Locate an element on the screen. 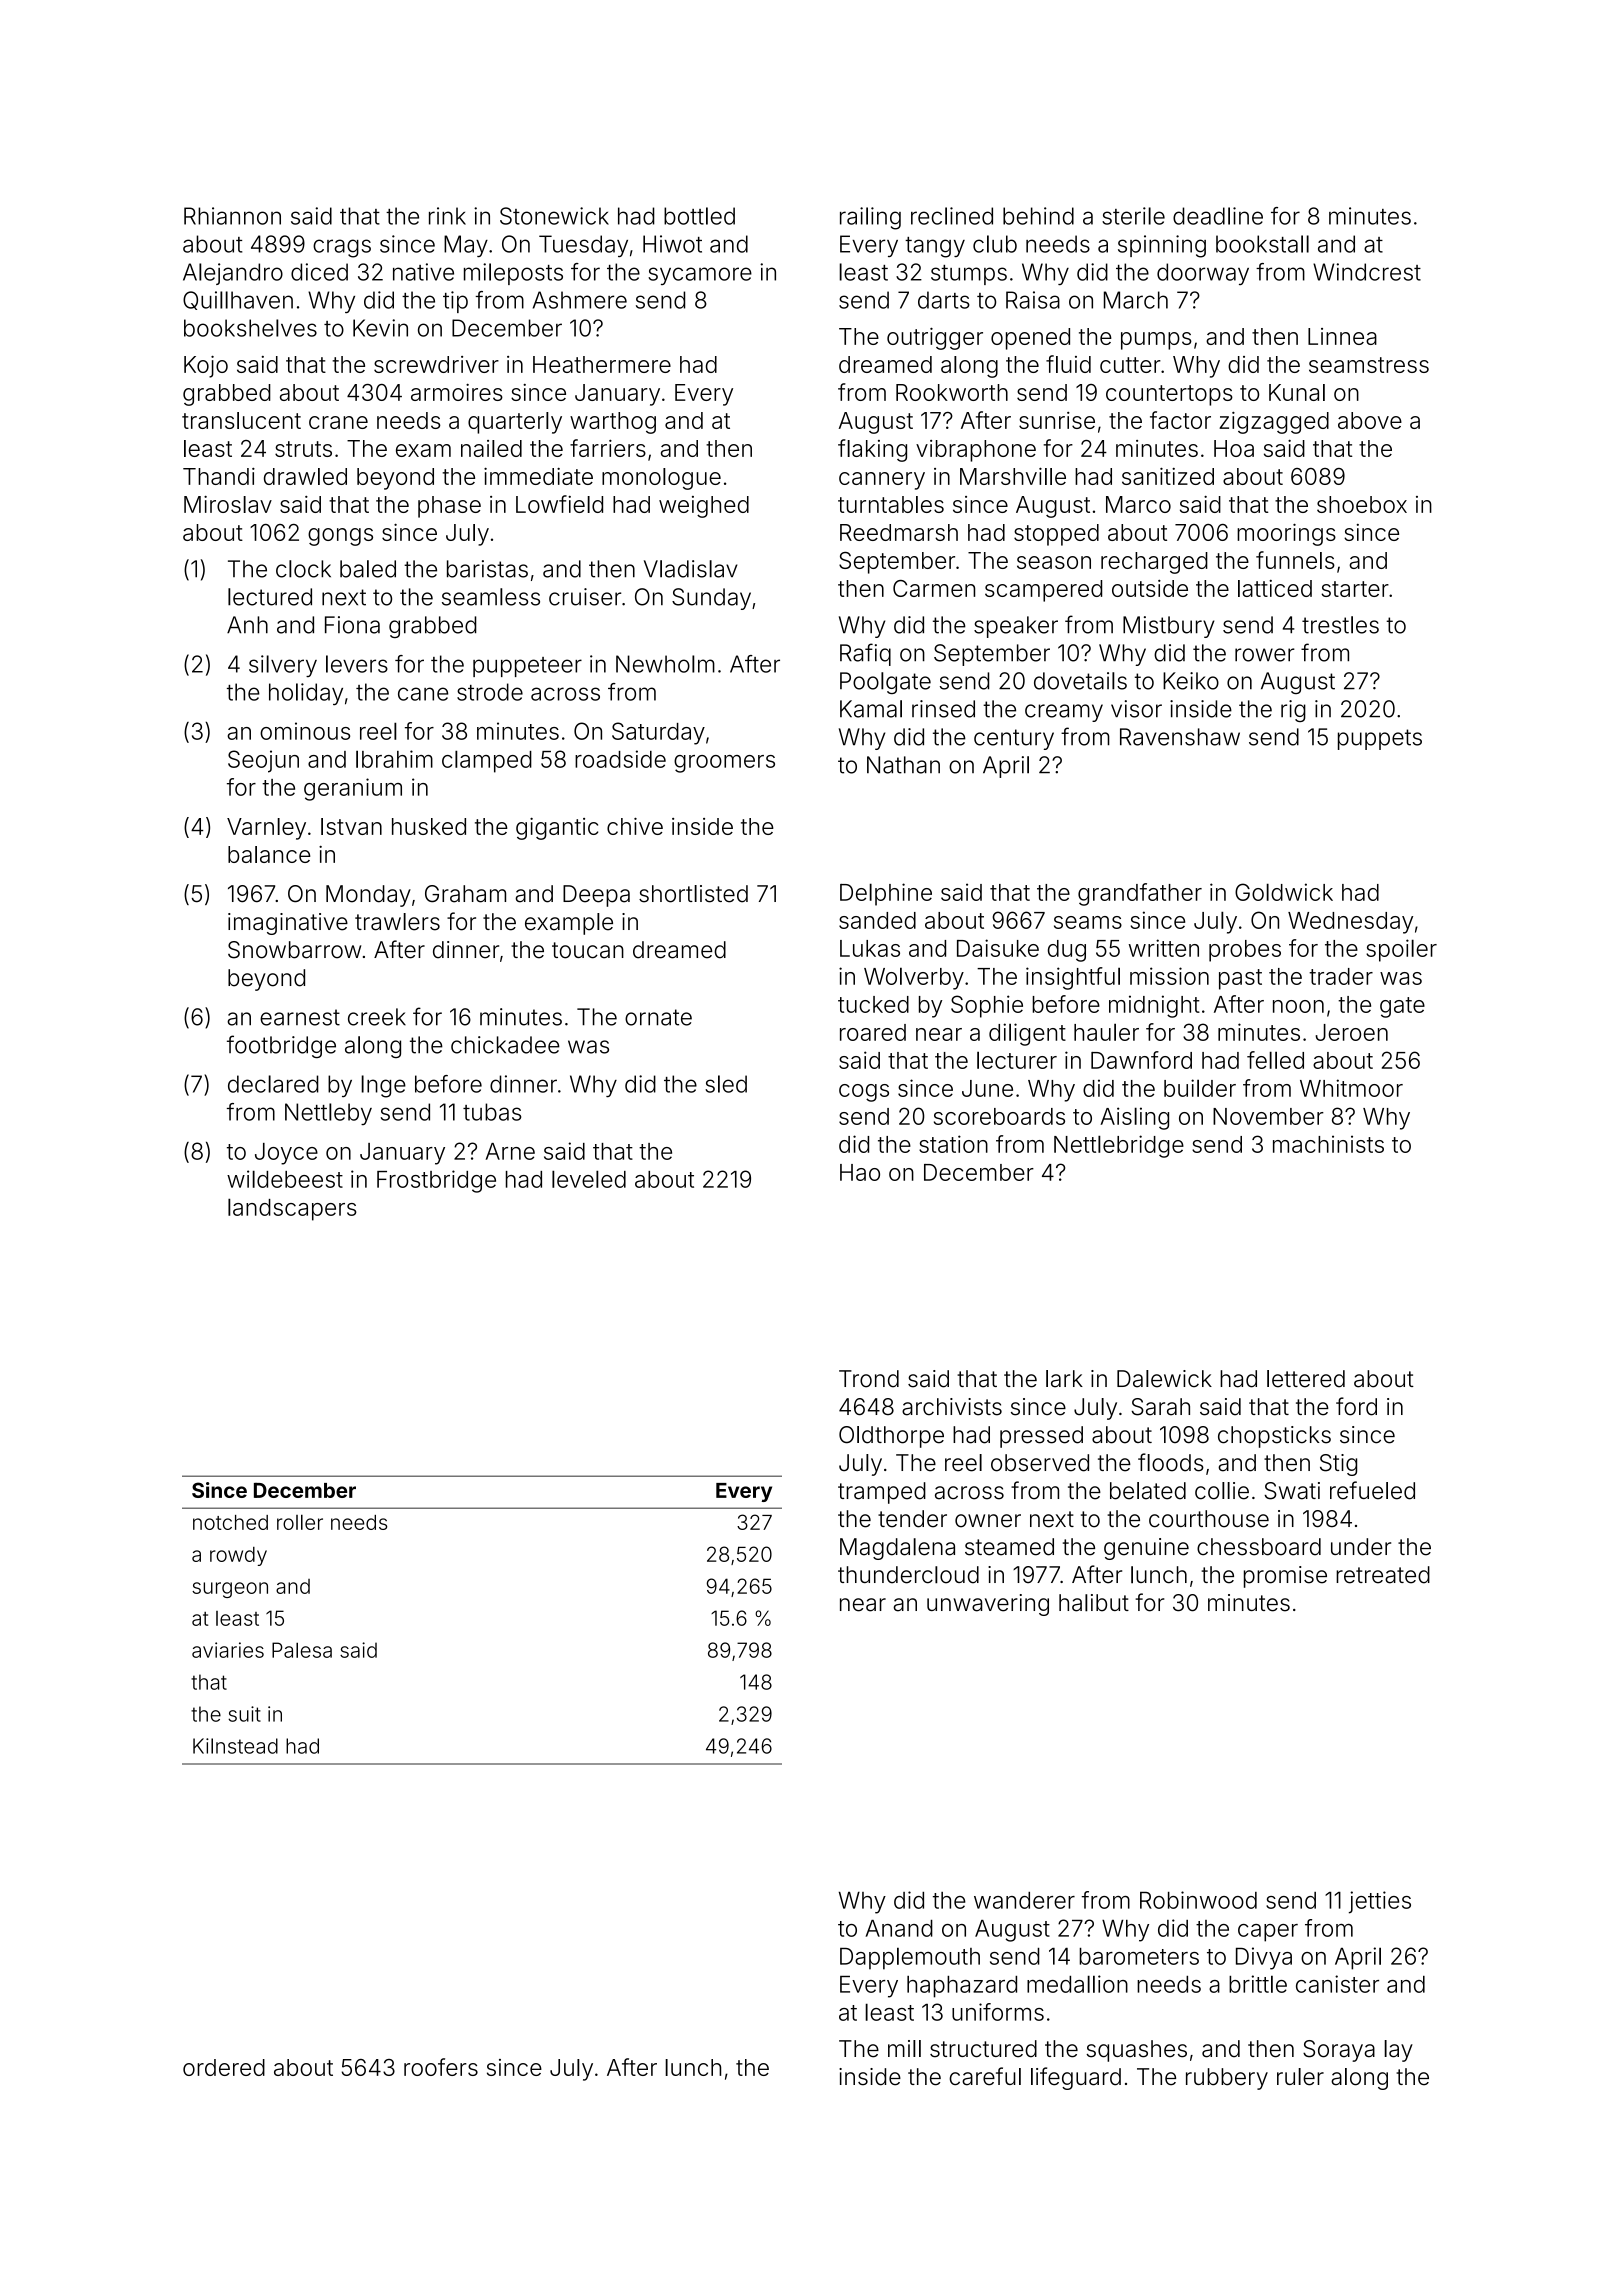 The width and height of the screenshot is (1620, 2292). Hoa is located at coordinates (1234, 448).
